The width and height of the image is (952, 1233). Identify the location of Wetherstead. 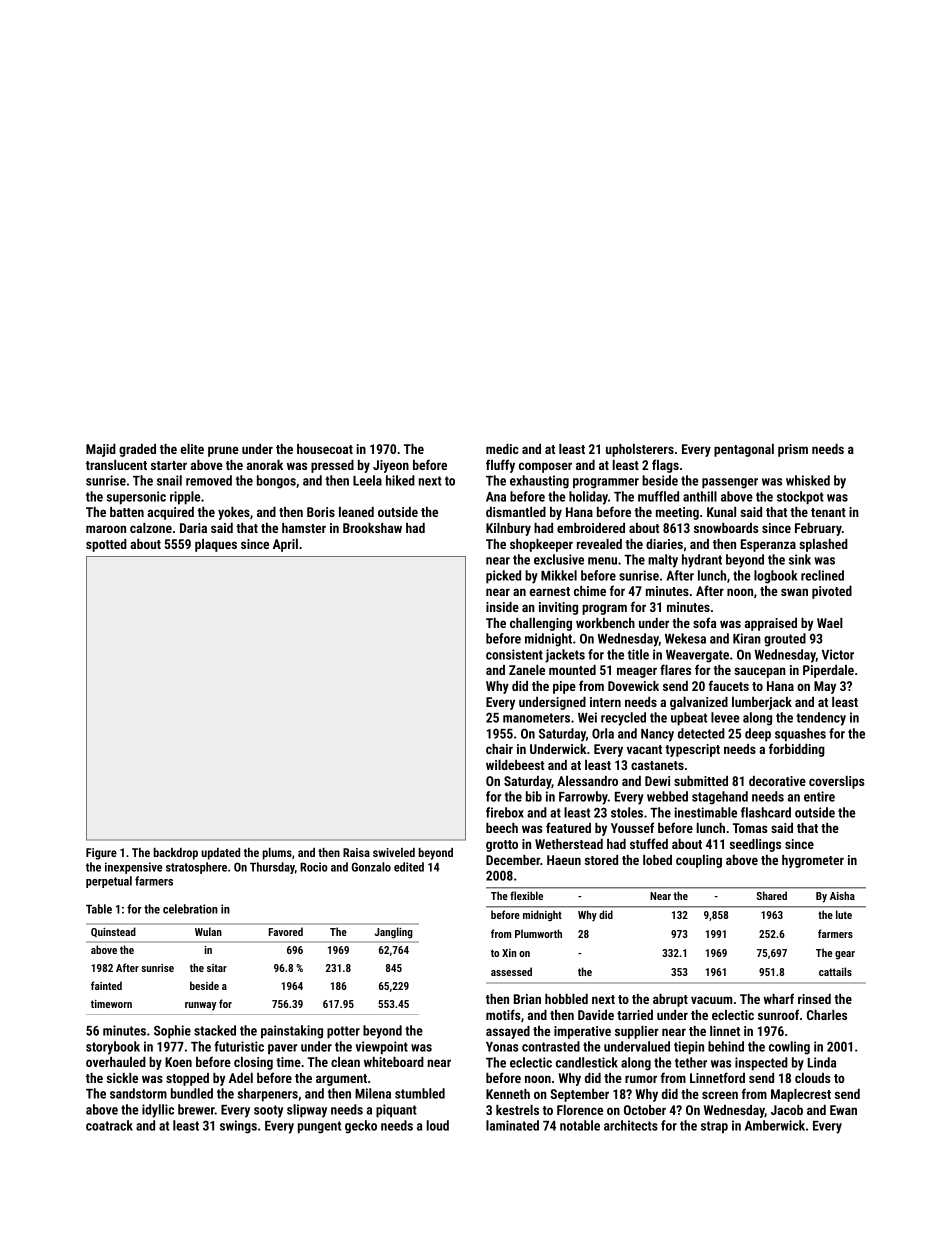
(569, 844).
